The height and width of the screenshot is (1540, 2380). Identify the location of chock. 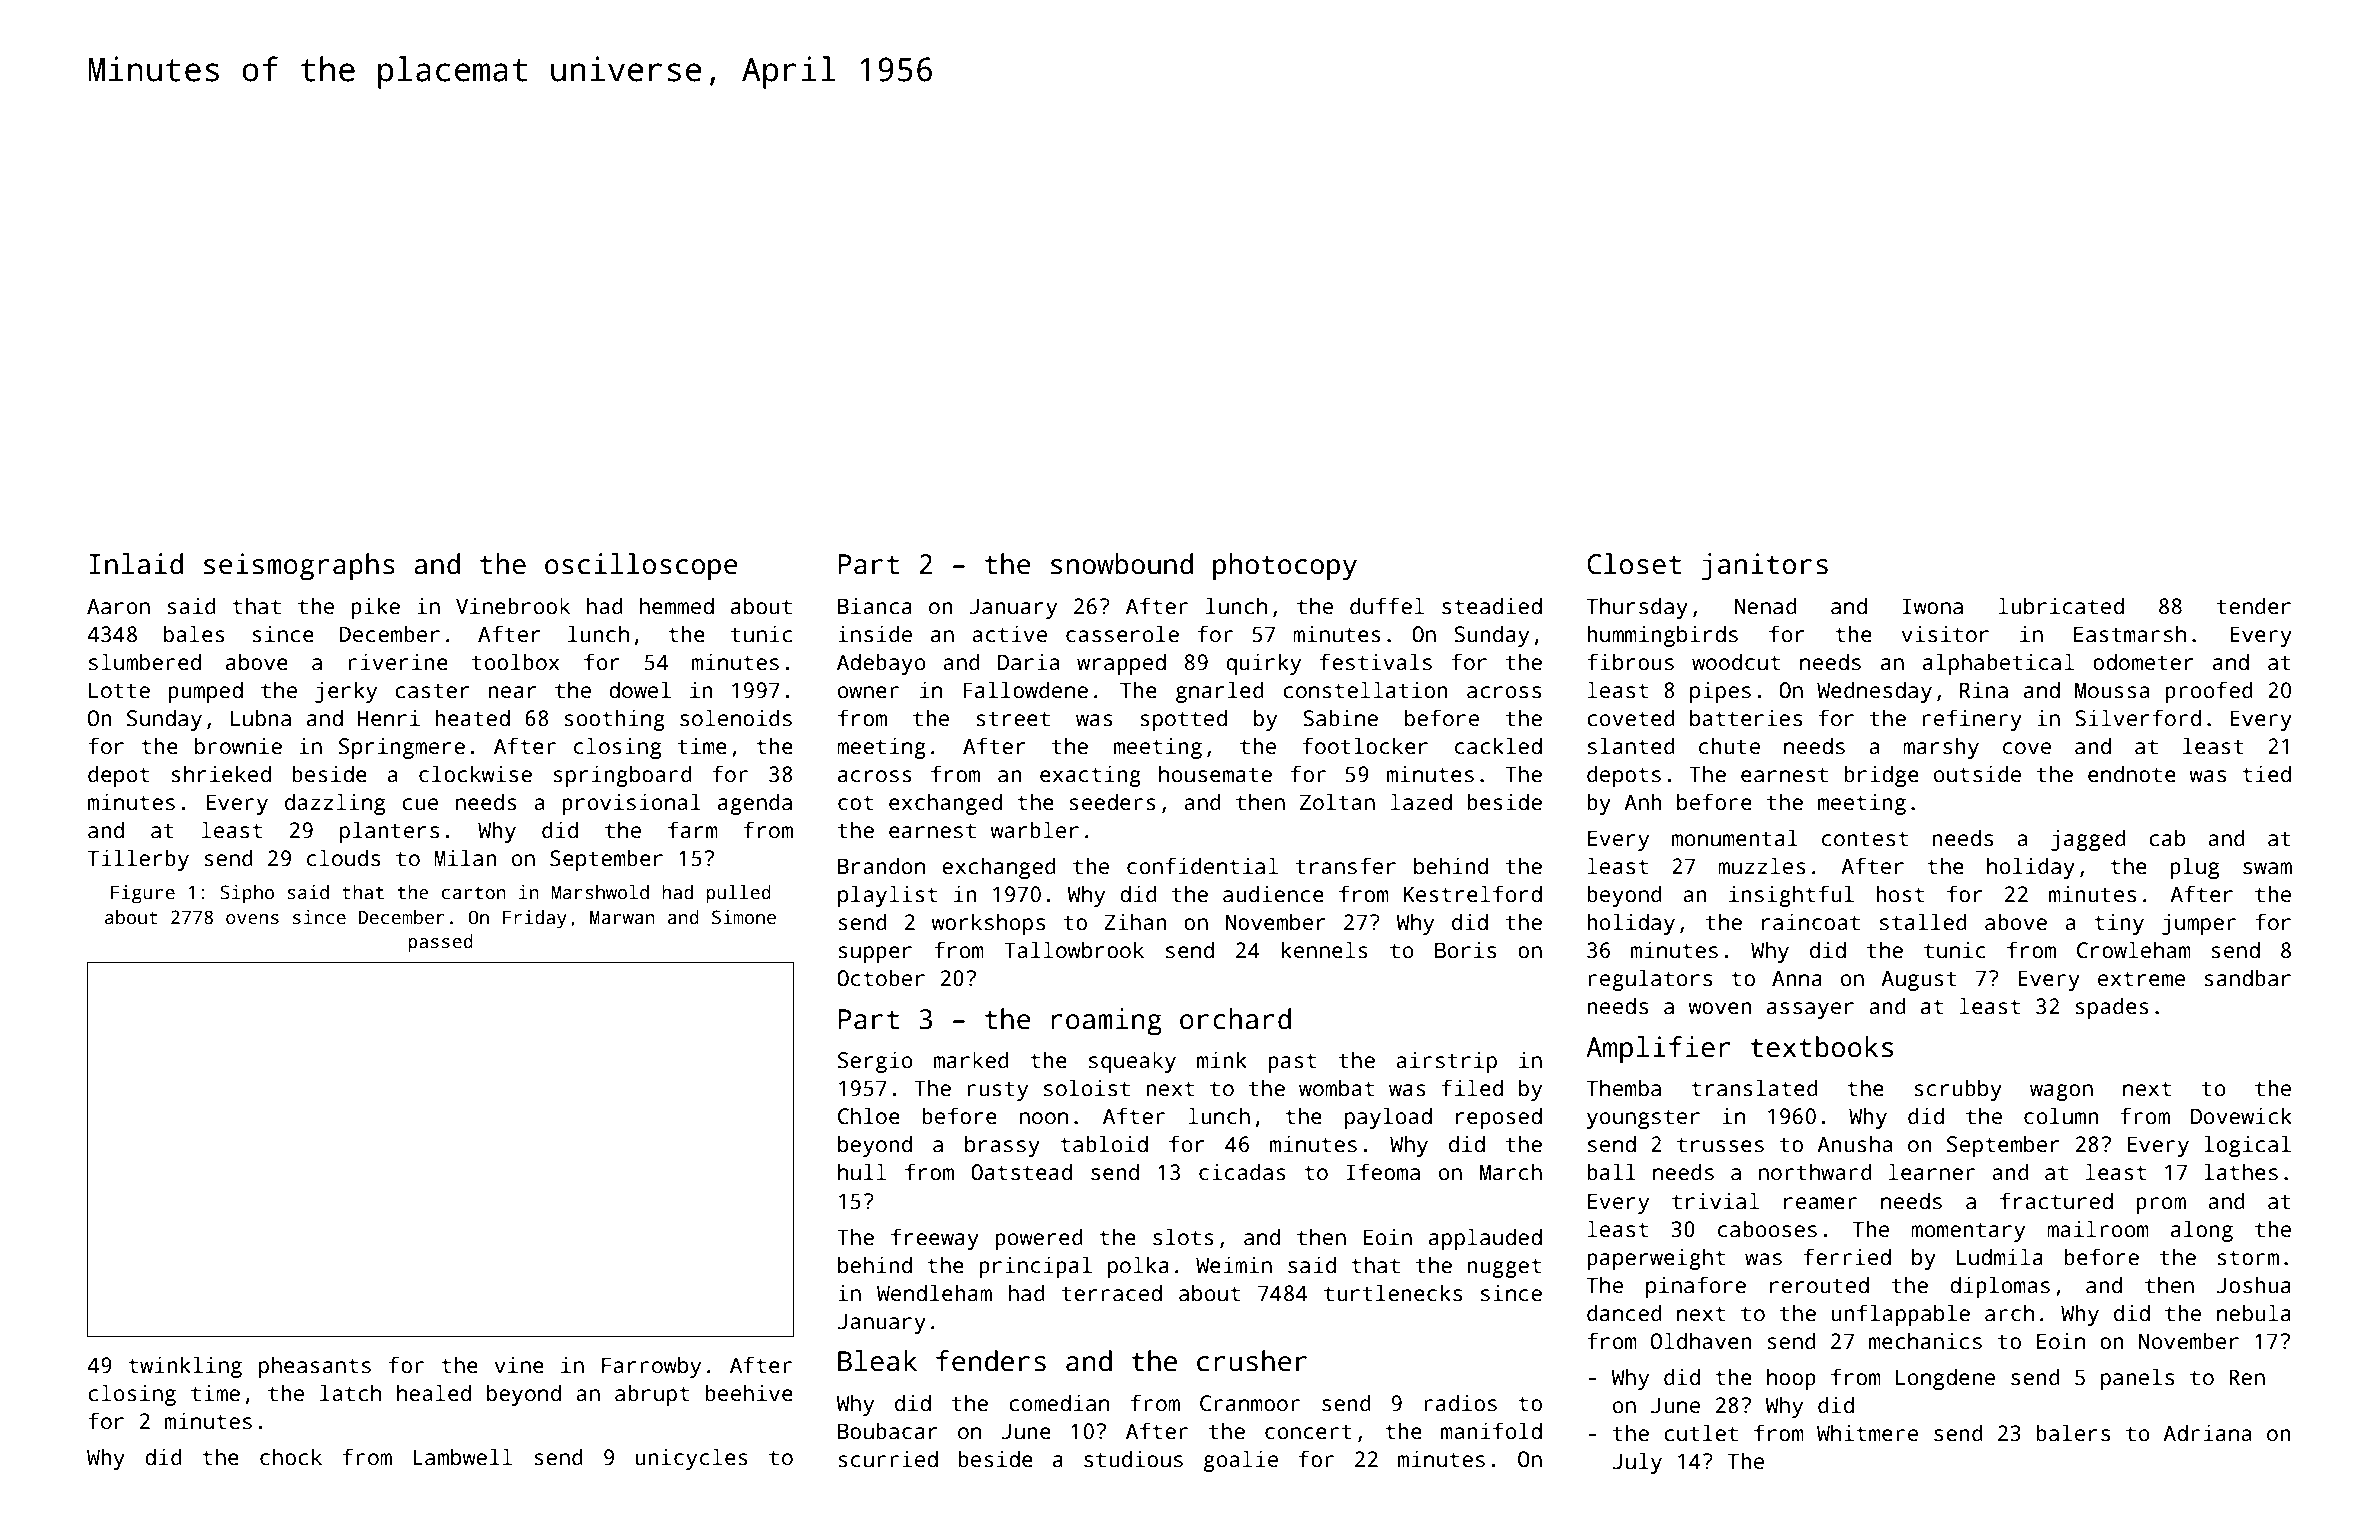
(291, 1457).
